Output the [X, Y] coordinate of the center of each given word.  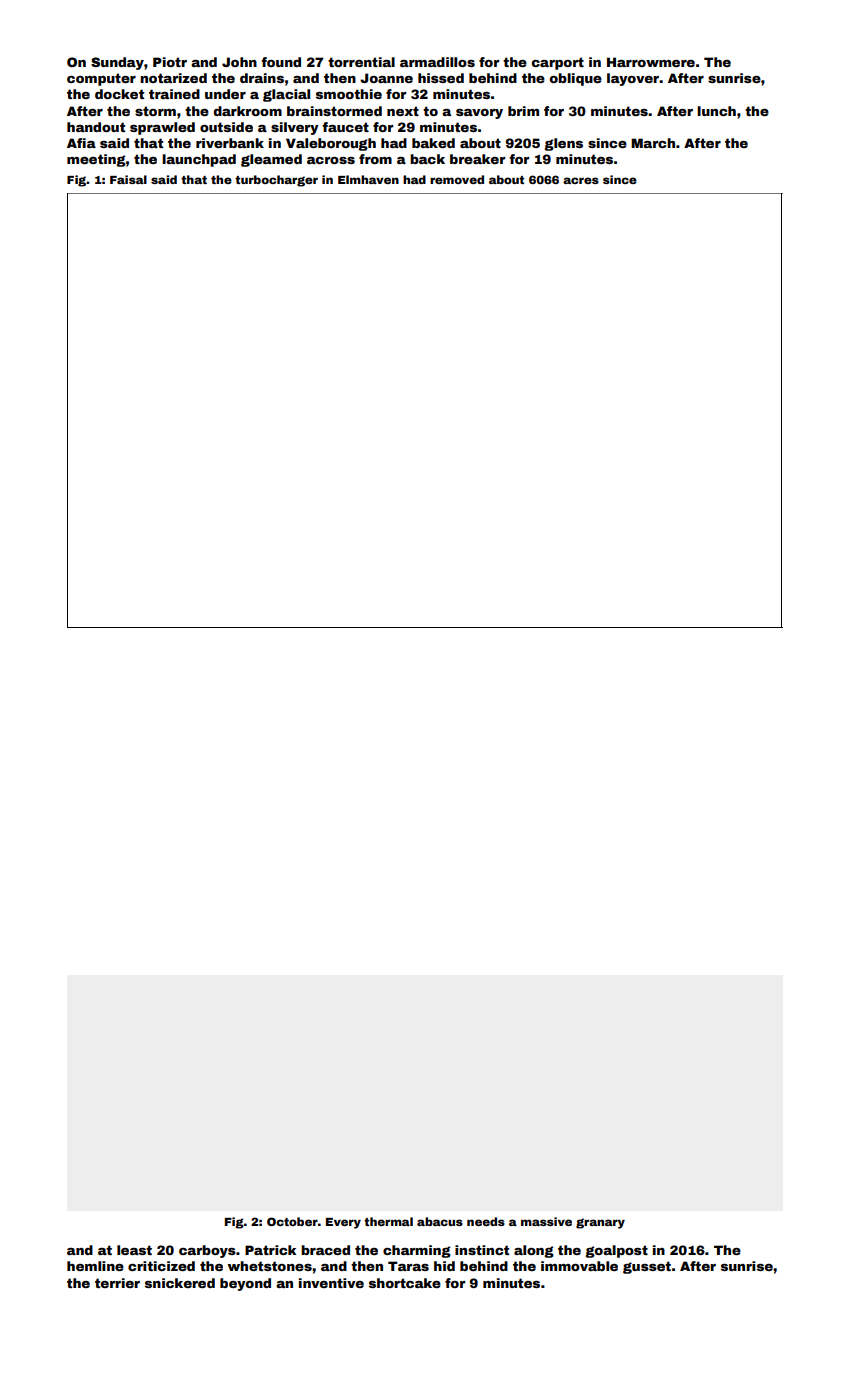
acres [581, 180]
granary [600, 1223]
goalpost [616, 1251]
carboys [207, 1251]
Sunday [117, 63]
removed [457, 179]
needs [486, 1221]
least [134, 1250]
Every [343, 1223]
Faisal [128, 179]
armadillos [437, 62]
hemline [95, 1266]
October [292, 1221]
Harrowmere [651, 62]
